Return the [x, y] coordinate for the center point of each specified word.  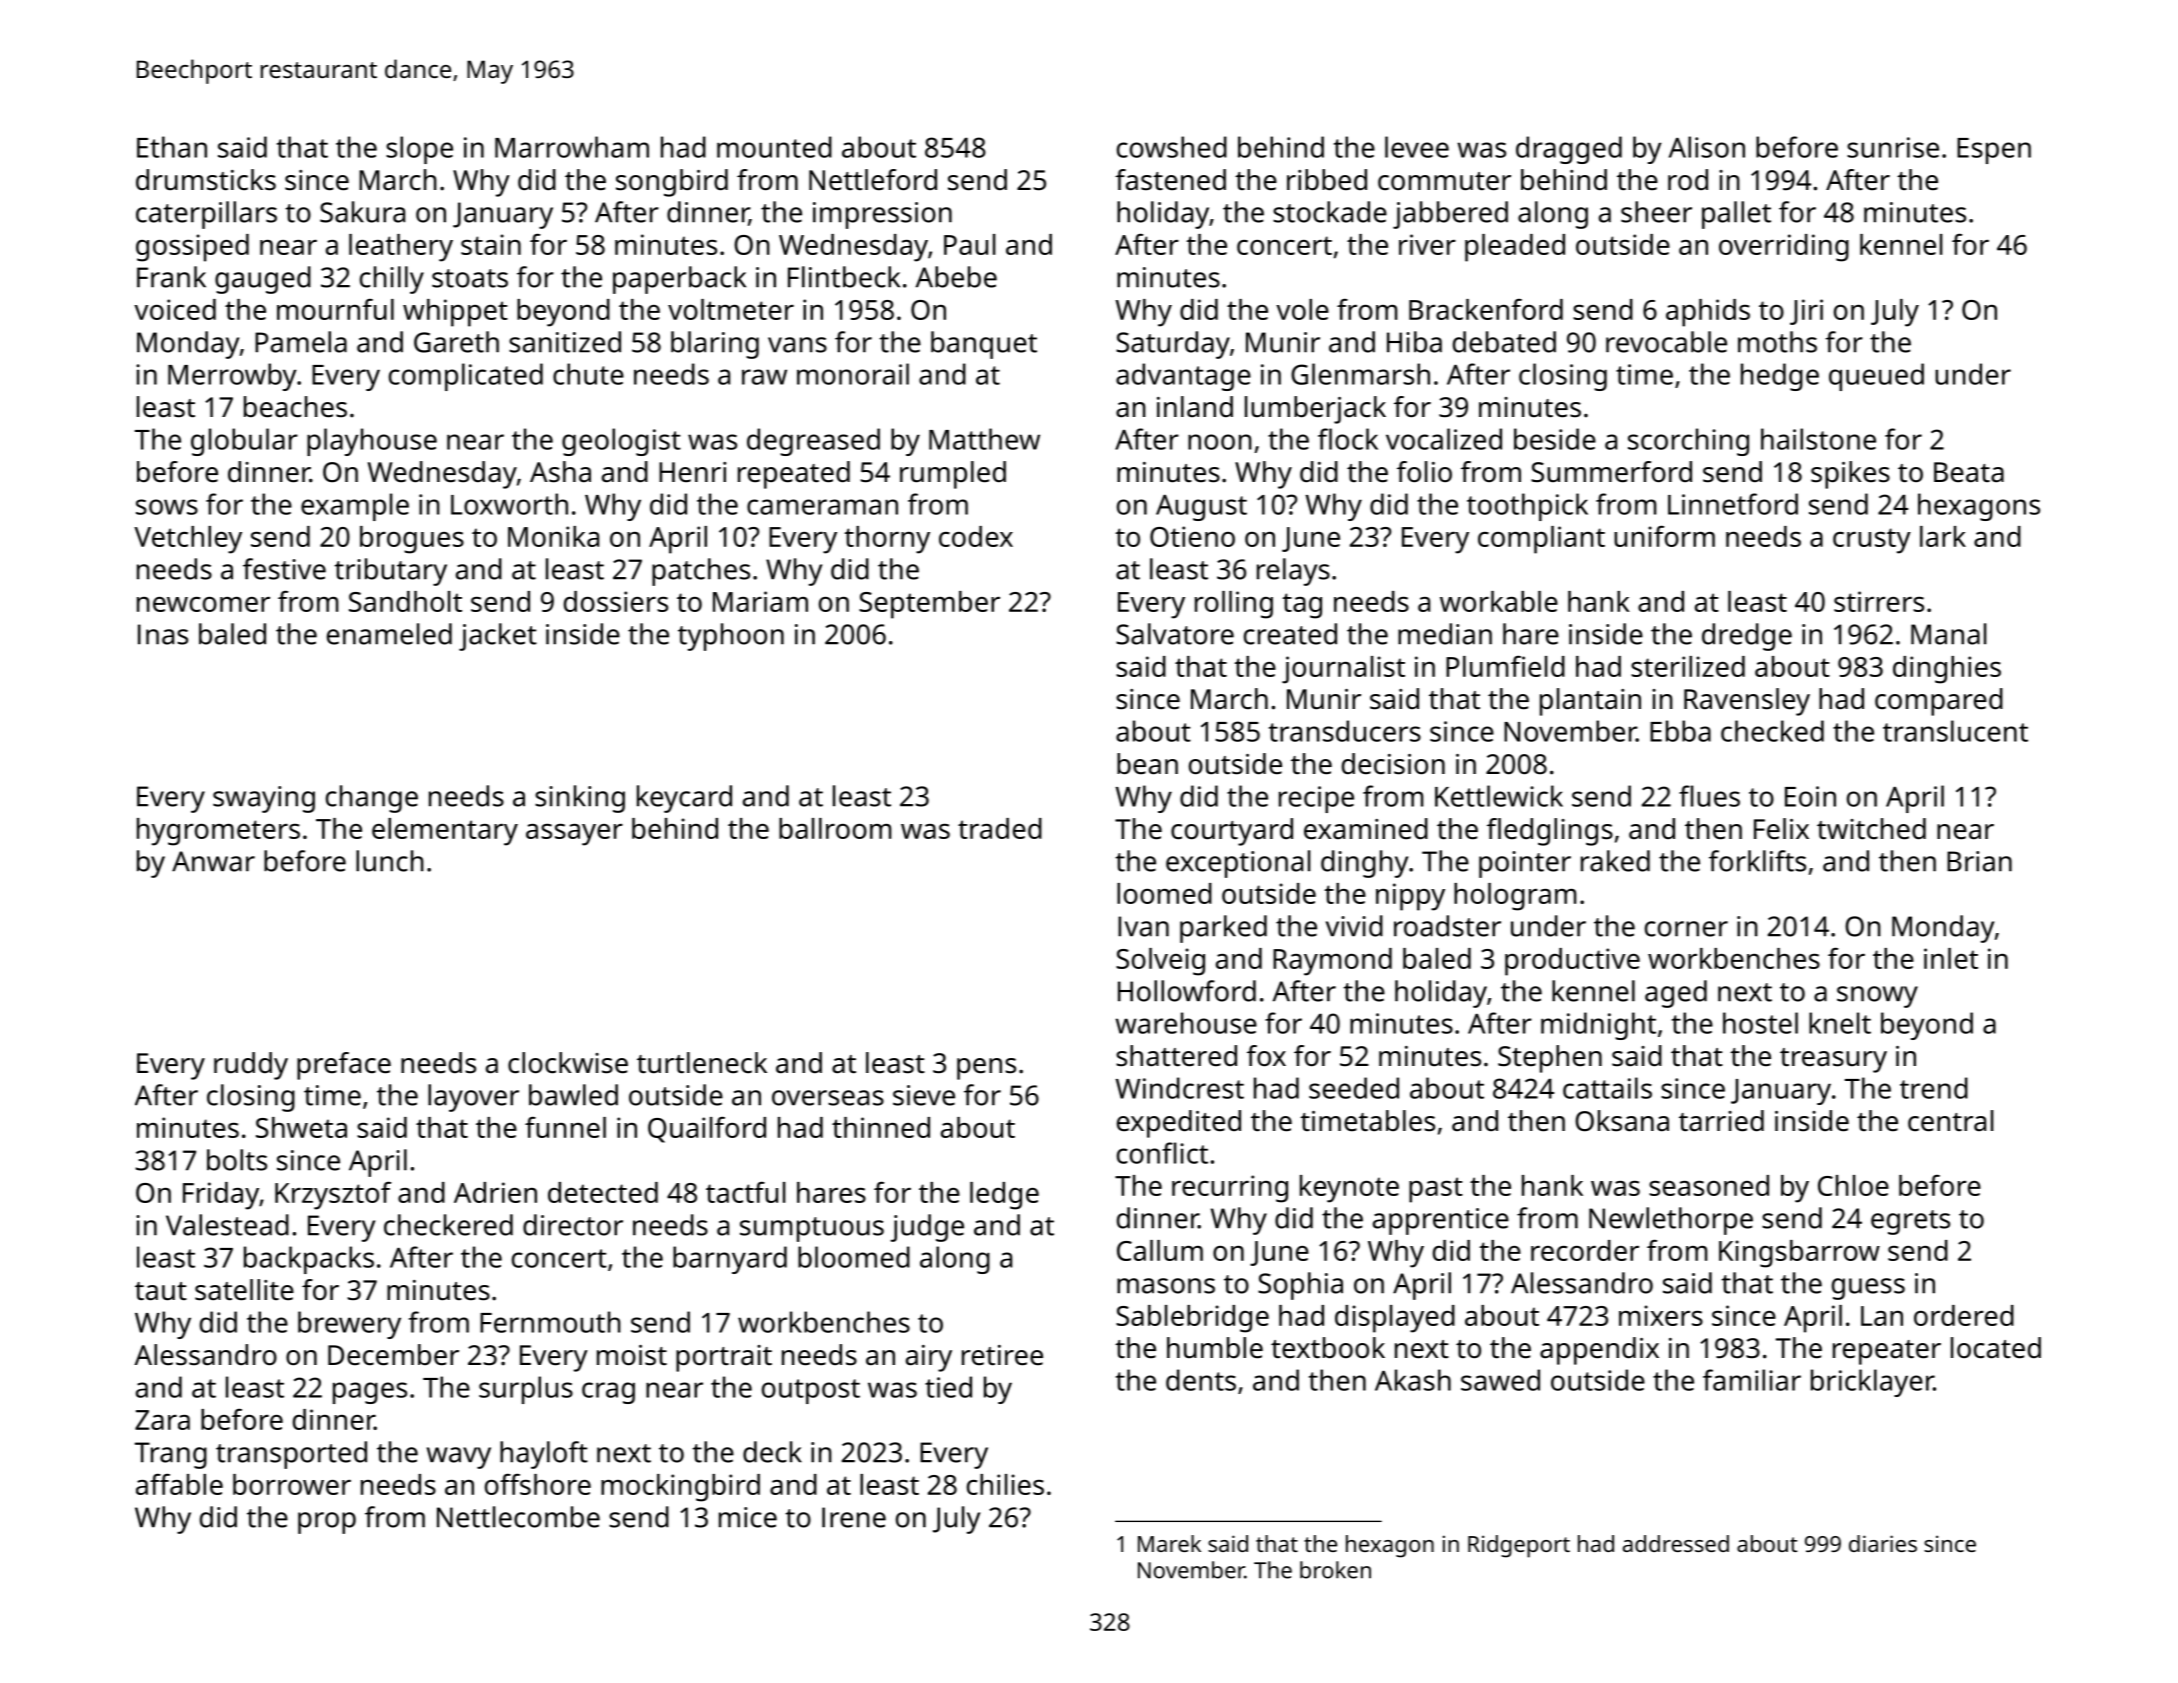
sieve [924, 1095]
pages [370, 1393]
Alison [1707, 147]
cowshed [1172, 147]
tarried [1721, 1121]
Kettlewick [1499, 796]
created [1290, 634]
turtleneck [702, 1063]
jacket [498, 637]
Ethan [172, 147]
